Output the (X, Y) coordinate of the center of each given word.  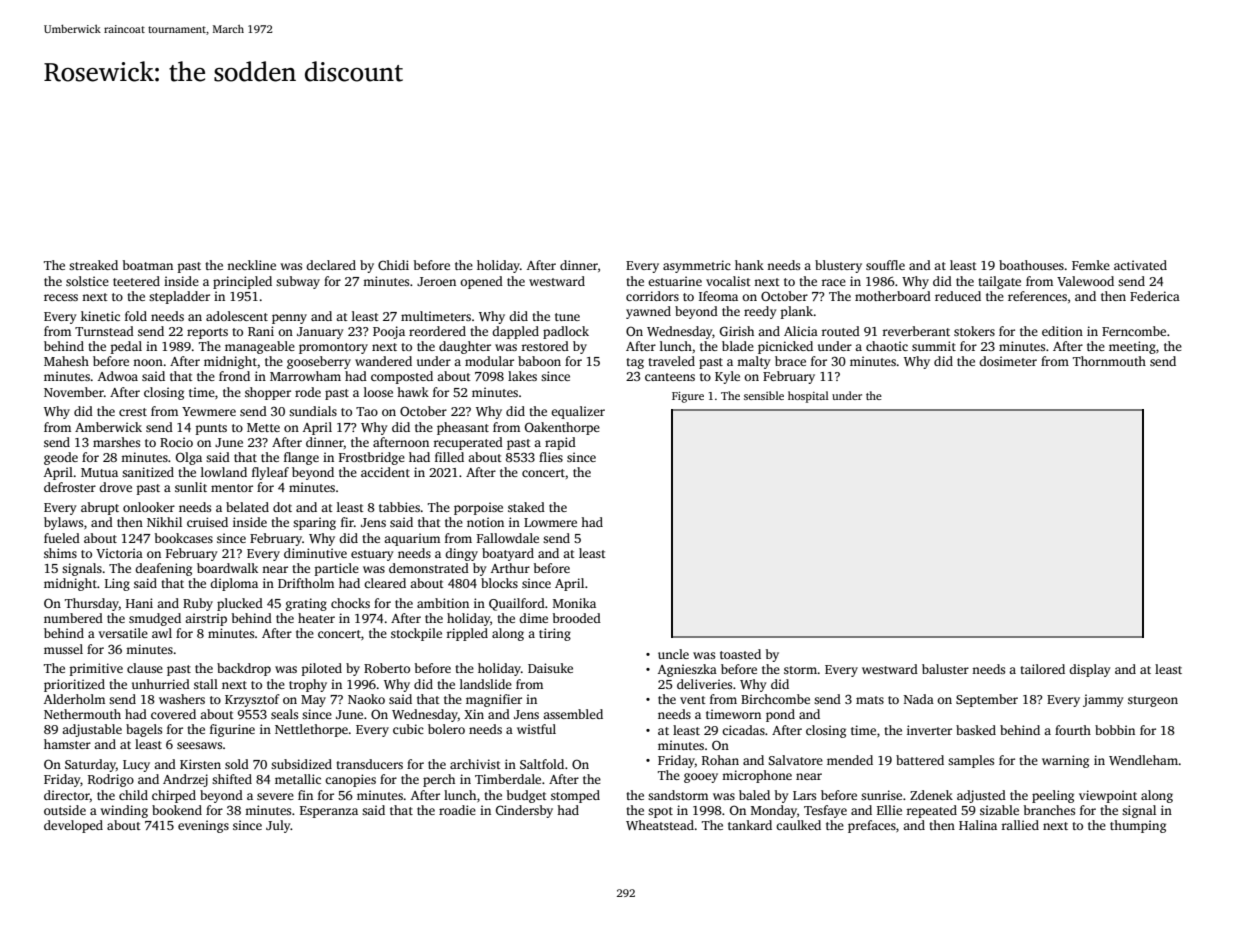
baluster (945, 669)
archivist (475, 764)
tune (567, 317)
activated (1140, 265)
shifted (232, 779)
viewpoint (1108, 796)
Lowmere (550, 522)
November (74, 392)
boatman (148, 265)
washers (182, 699)
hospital (808, 397)
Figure (688, 397)
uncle (673, 654)
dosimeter (1008, 361)
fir (347, 522)
